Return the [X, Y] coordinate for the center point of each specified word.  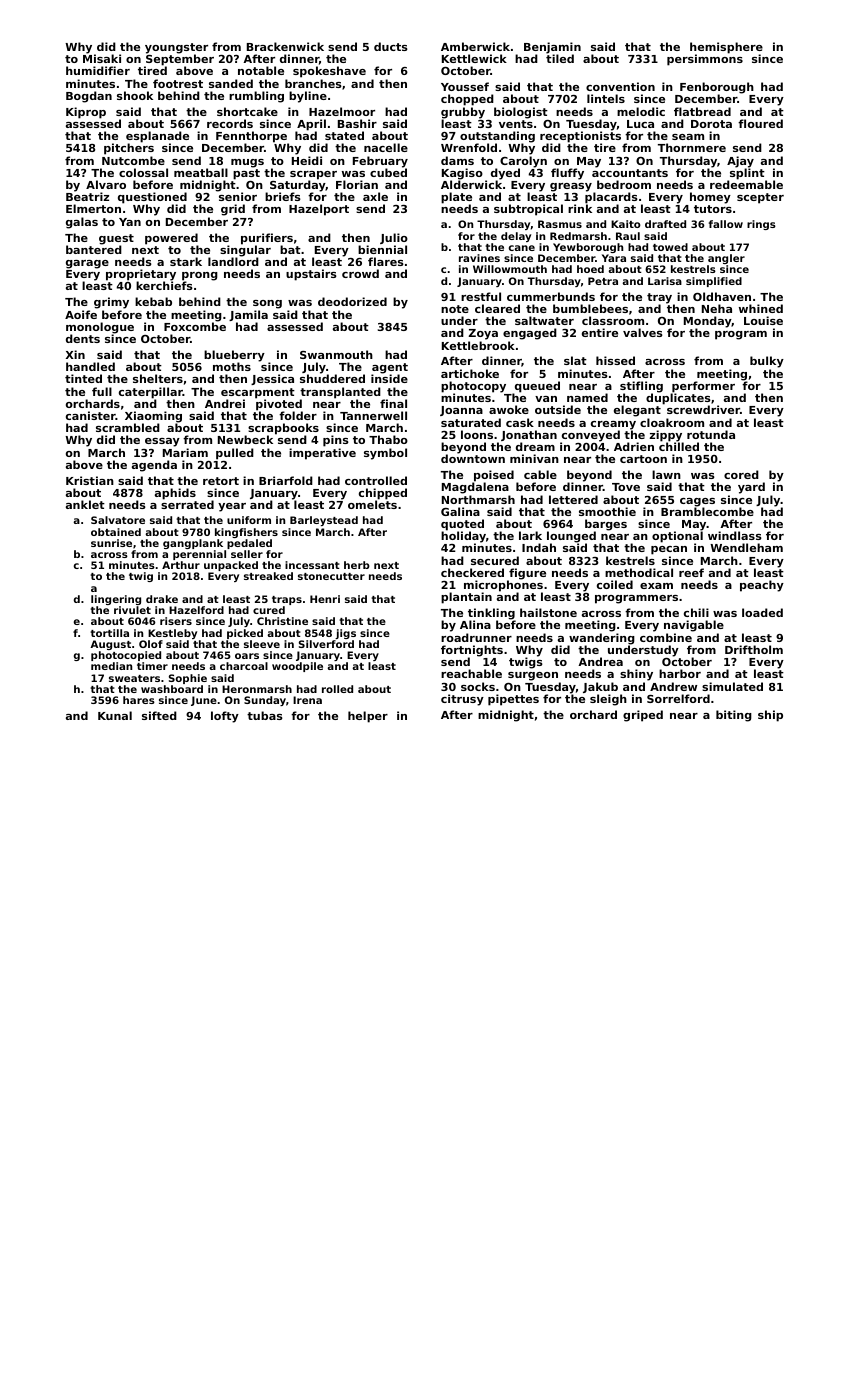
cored [741, 474]
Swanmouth [336, 354]
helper [368, 717]
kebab [153, 301]
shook [135, 95]
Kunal [115, 715]
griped [643, 716]
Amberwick [475, 46]
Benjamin [552, 48]
